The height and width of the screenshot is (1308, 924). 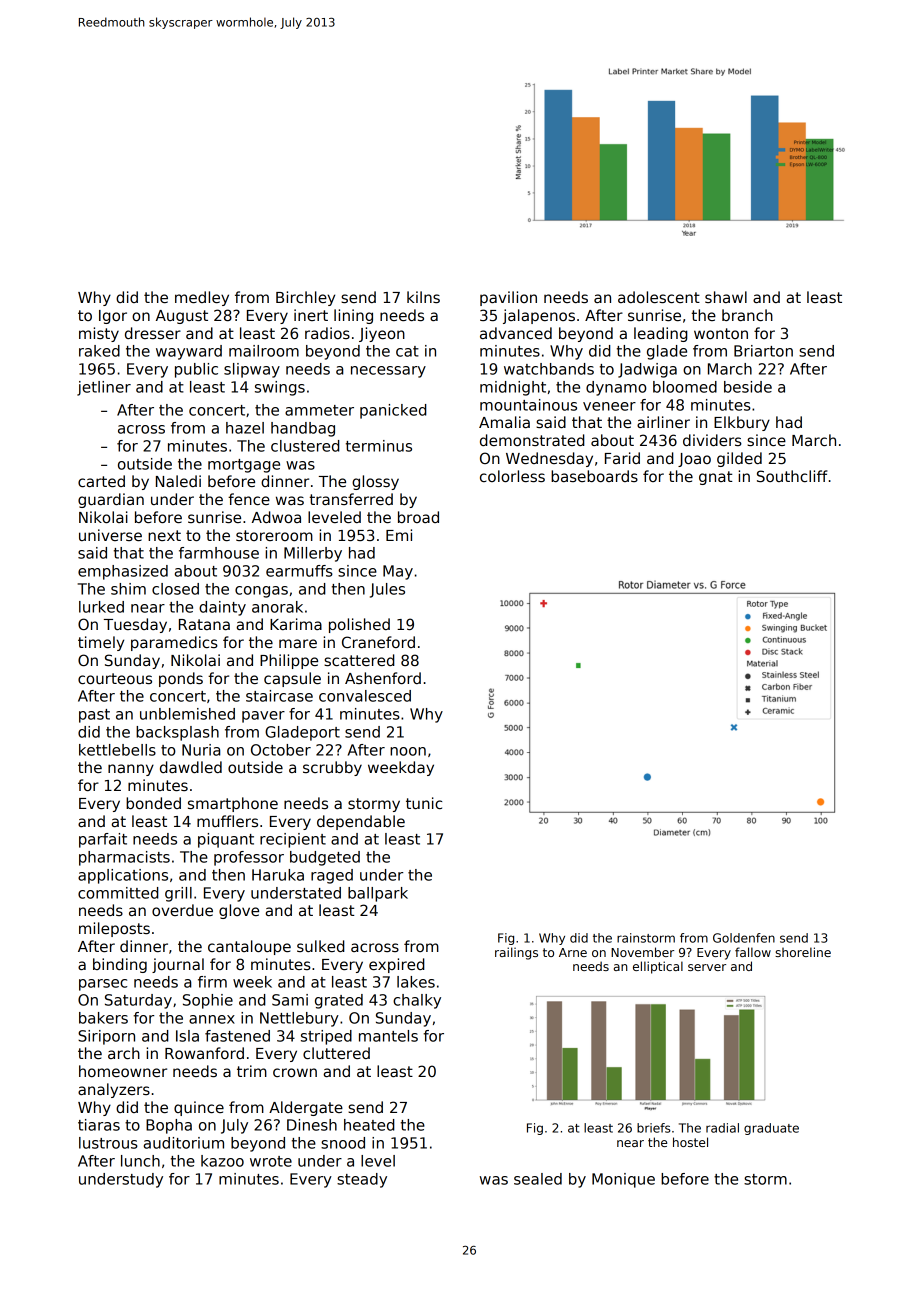 I want to click on kazoo, so click(x=222, y=1161).
